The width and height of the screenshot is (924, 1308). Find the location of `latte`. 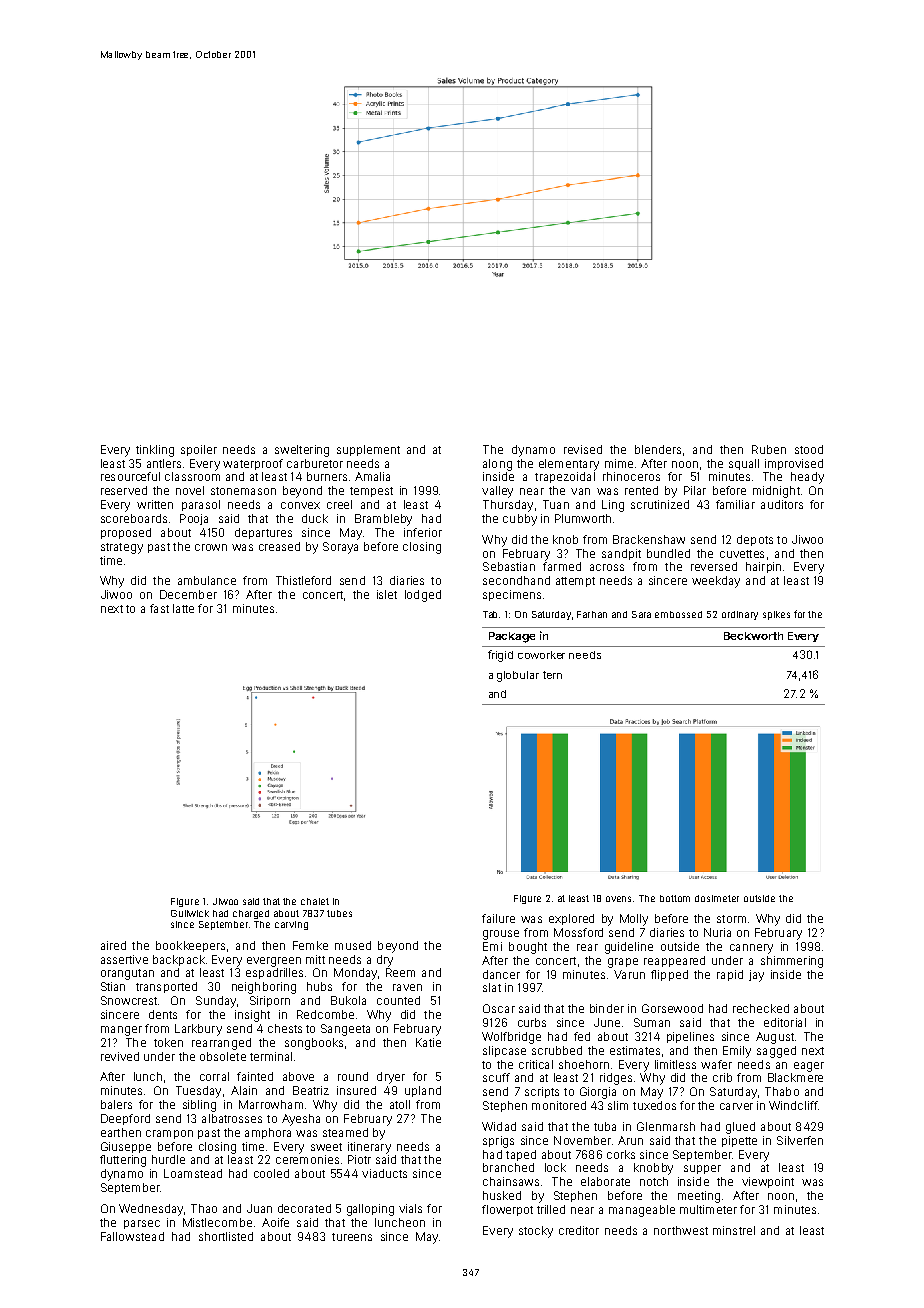

latte is located at coordinates (183, 608).
